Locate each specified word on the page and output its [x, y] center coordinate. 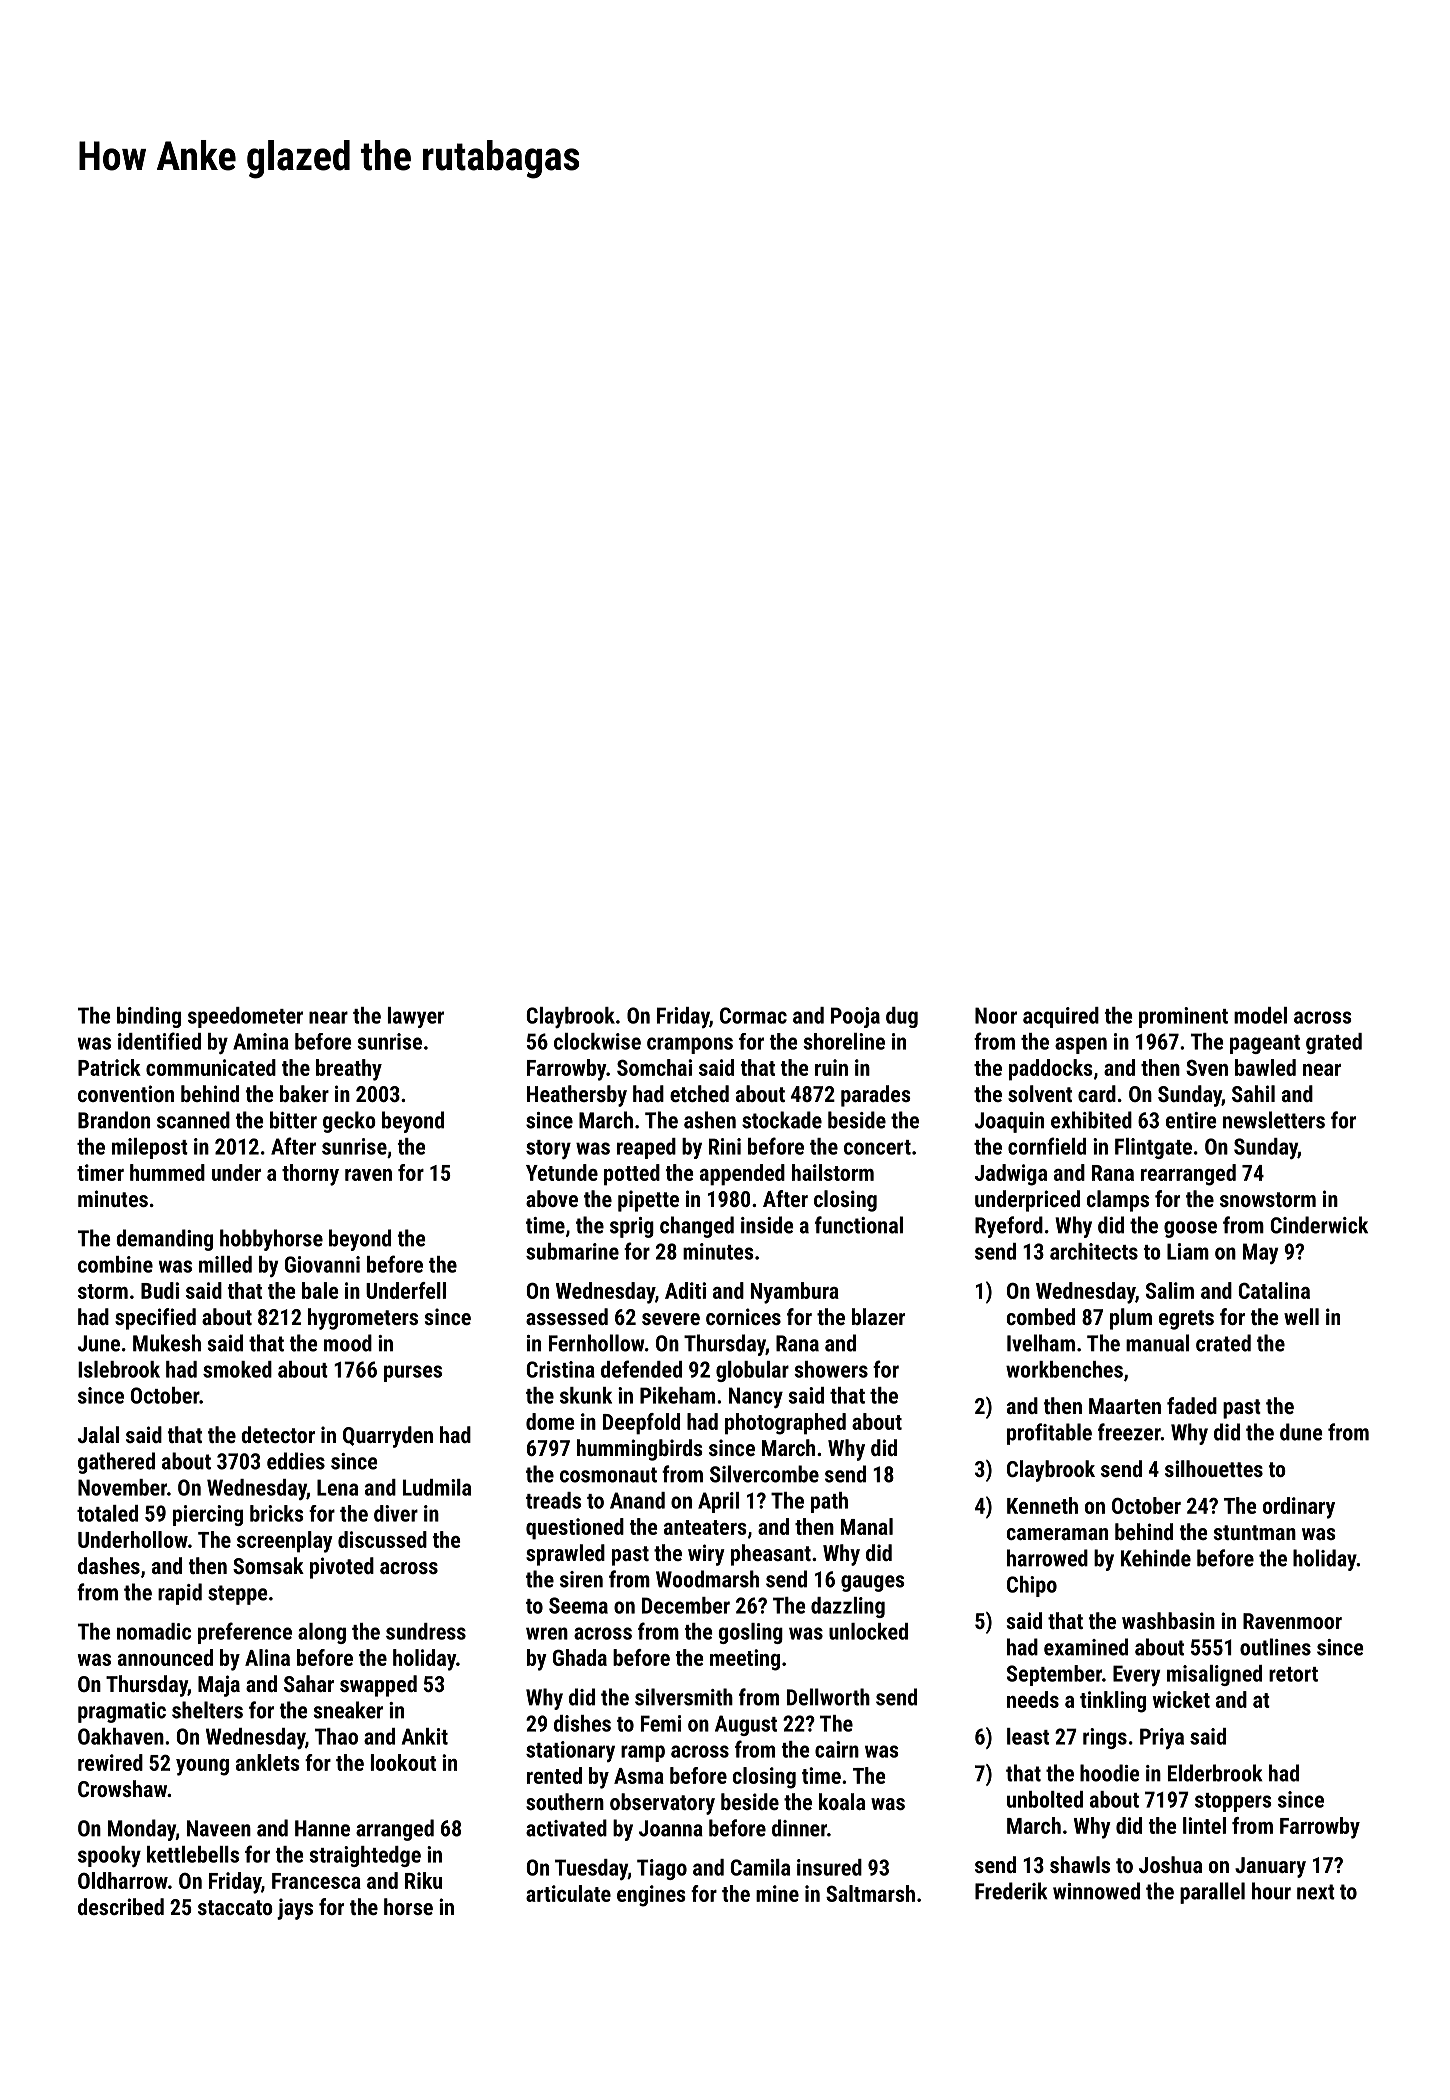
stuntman [1255, 1532]
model [1260, 1015]
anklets [268, 1762]
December [686, 1605]
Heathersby [577, 1096]
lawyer [416, 1017]
